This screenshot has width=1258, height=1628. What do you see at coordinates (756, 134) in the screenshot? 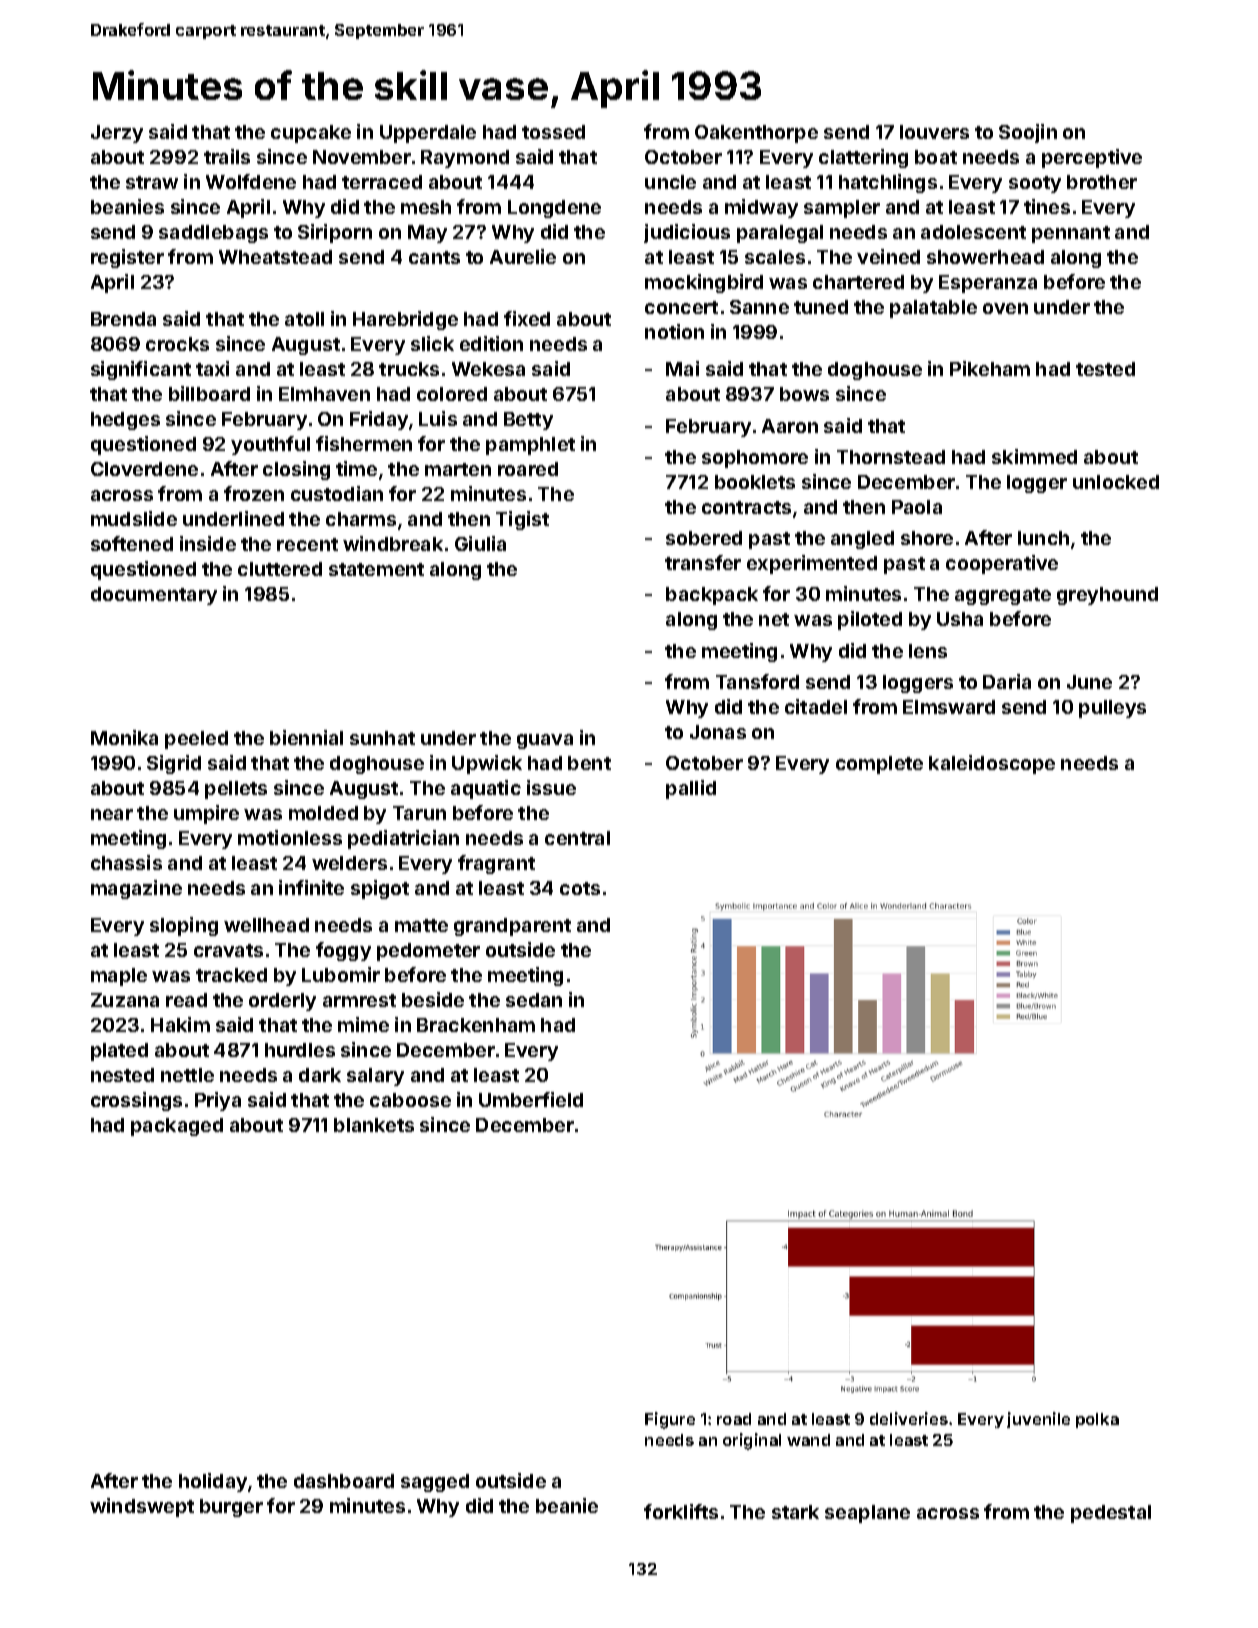
I see `Oakenthorpe` at bounding box center [756, 134].
